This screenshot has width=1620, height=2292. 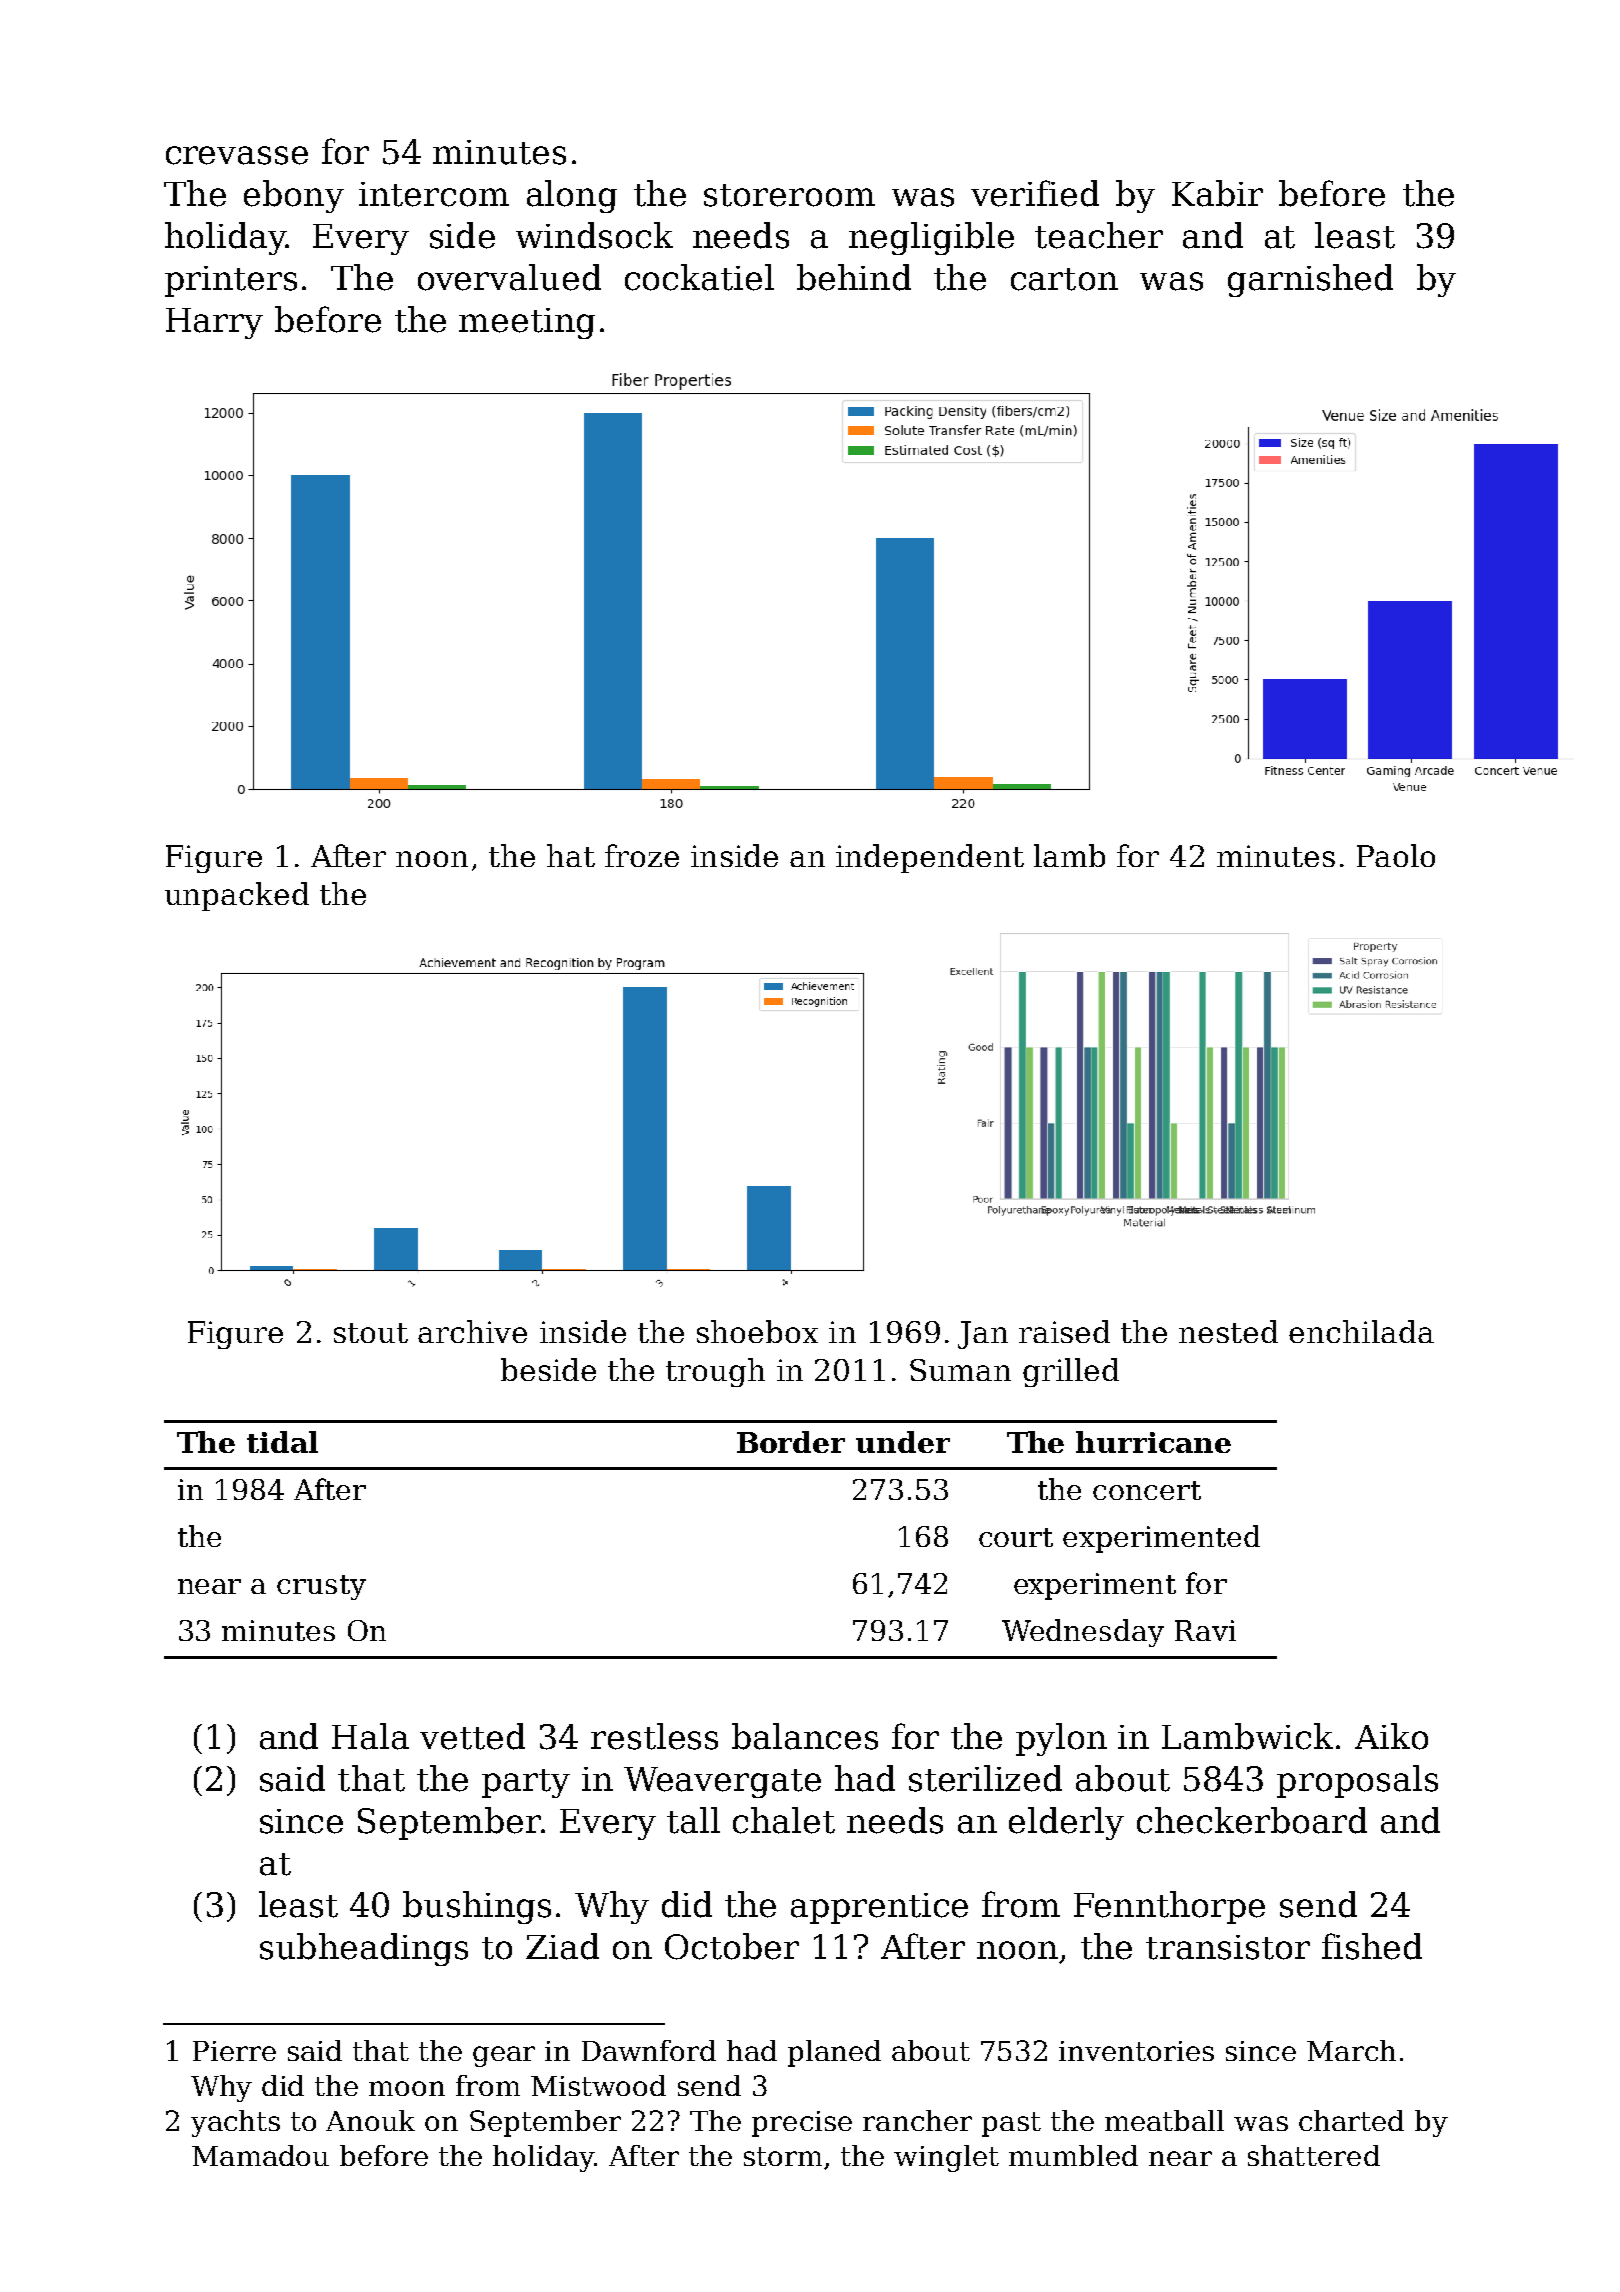 I want to click on Kabir, so click(x=1217, y=193).
